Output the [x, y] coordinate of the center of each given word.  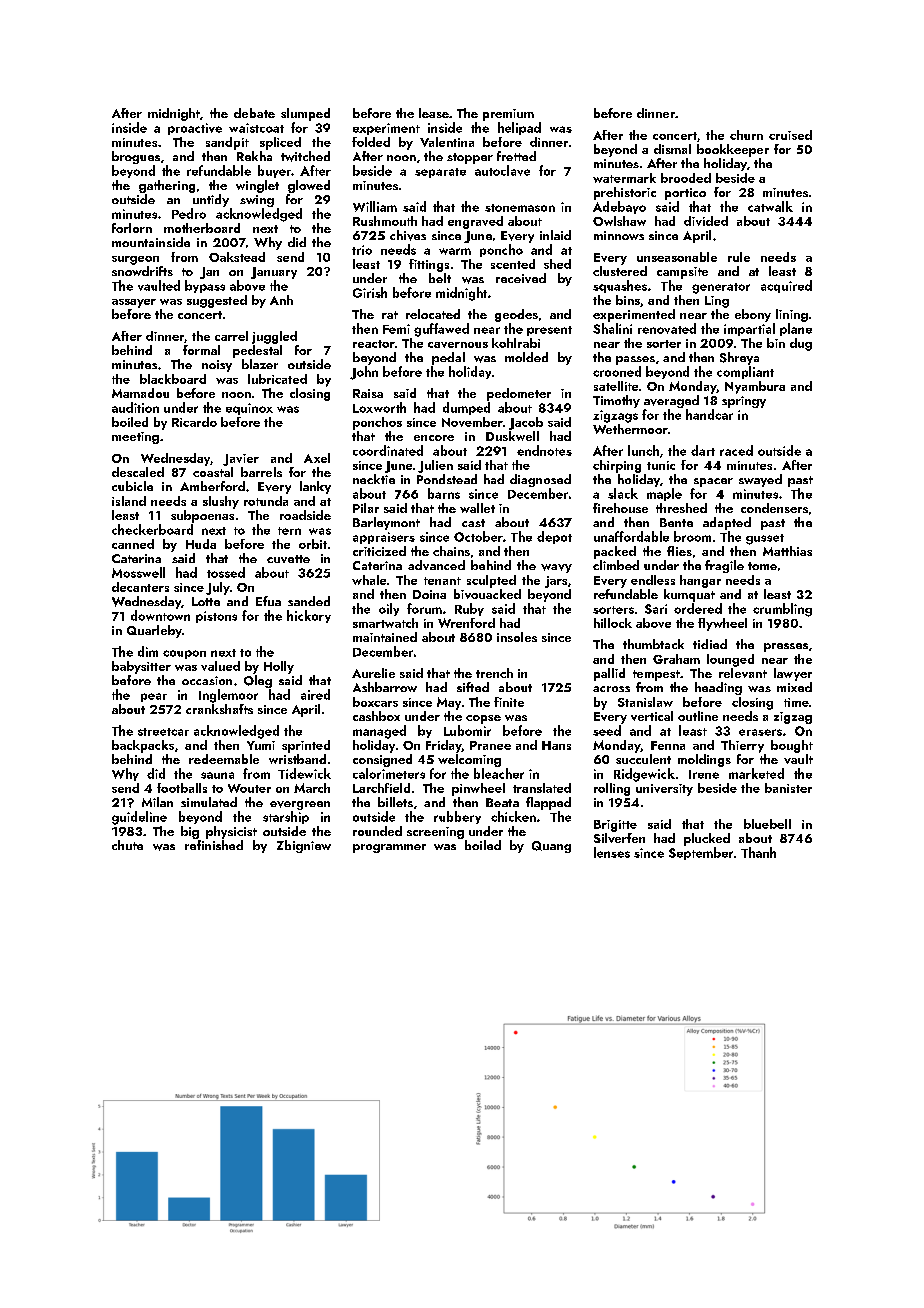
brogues [136, 157]
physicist [231, 832]
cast [473, 523]
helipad [519, 128]
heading [718, 688]
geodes [516, 315]
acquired [786, 286]
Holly [279, 667]
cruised [790, 135]
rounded [377, 831]
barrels [261, 472]
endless [653, 580]
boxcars [375, 702]
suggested [217, 301]
